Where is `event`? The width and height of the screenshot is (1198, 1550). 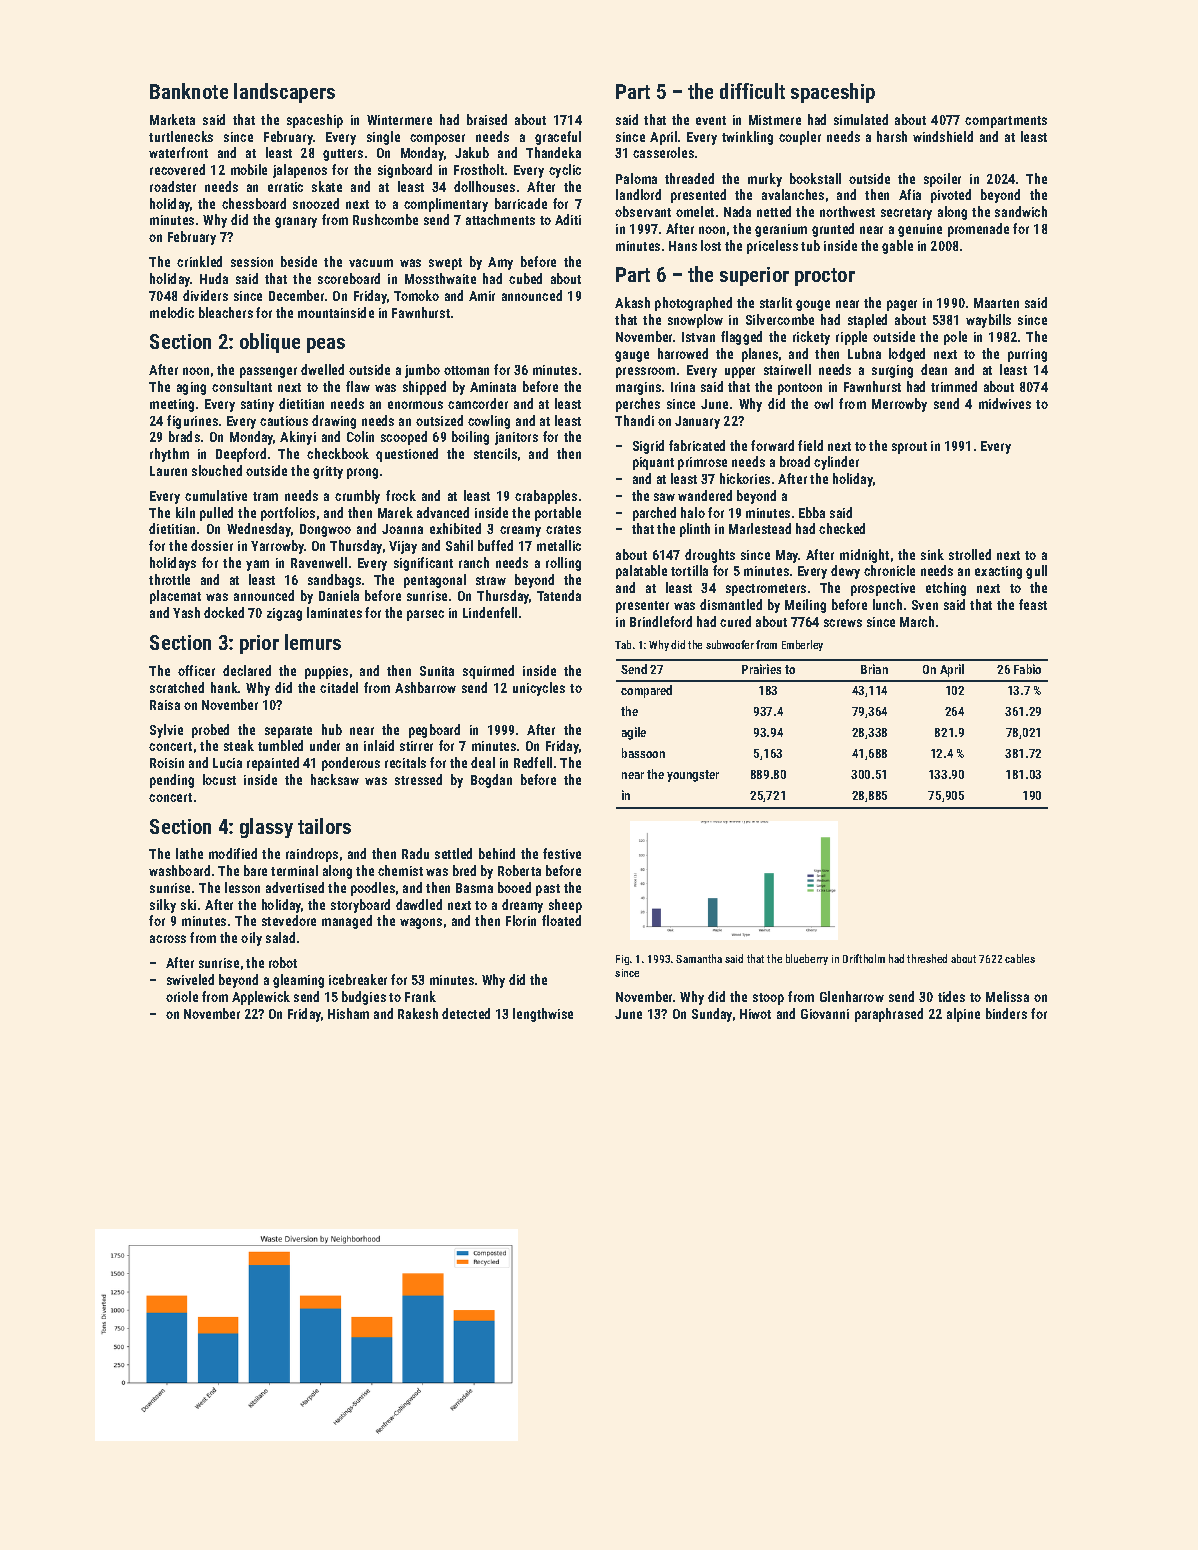 event is located at coordinates (711, 120).
